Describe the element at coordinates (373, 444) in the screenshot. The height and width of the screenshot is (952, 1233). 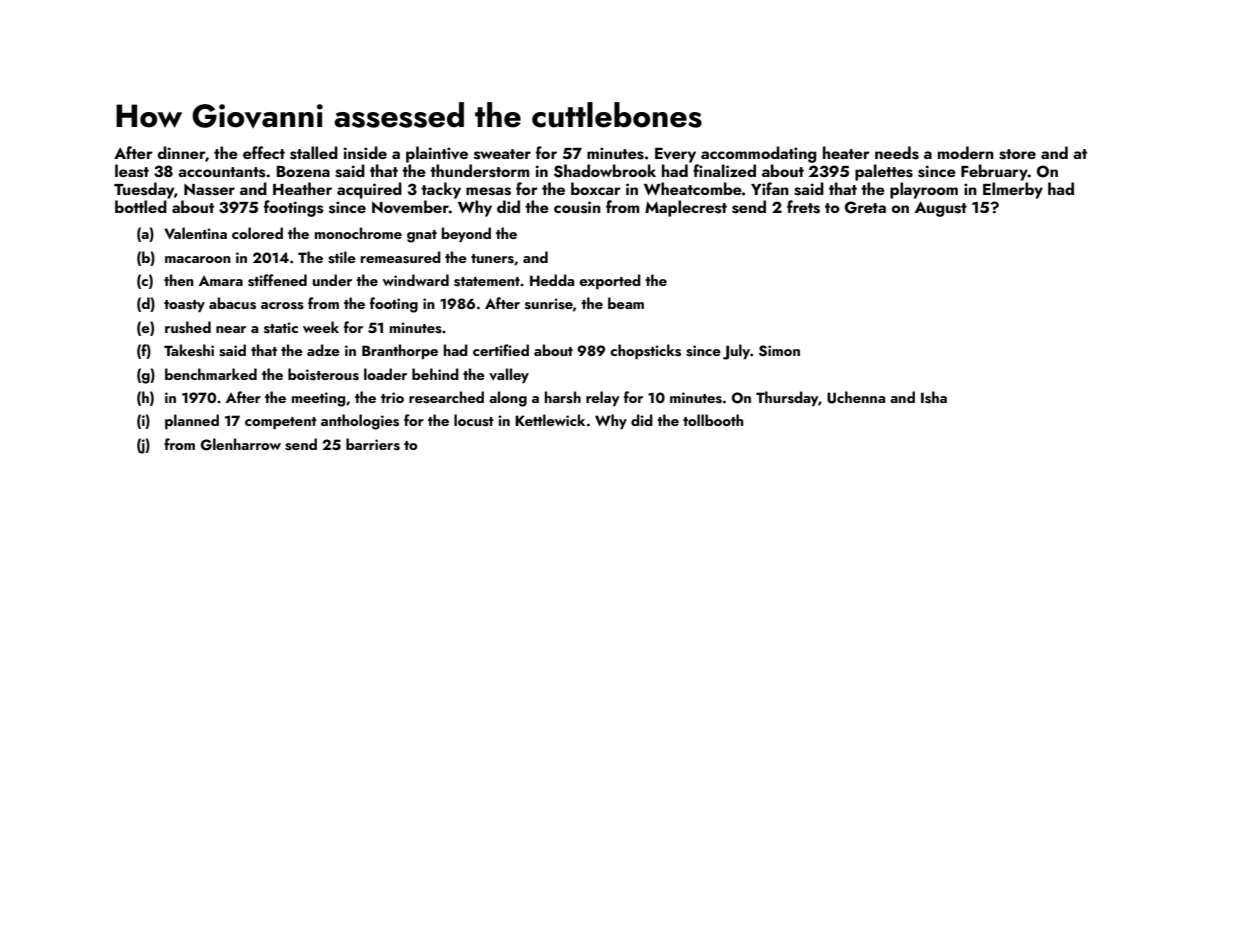
I see `barriers` at that location.
